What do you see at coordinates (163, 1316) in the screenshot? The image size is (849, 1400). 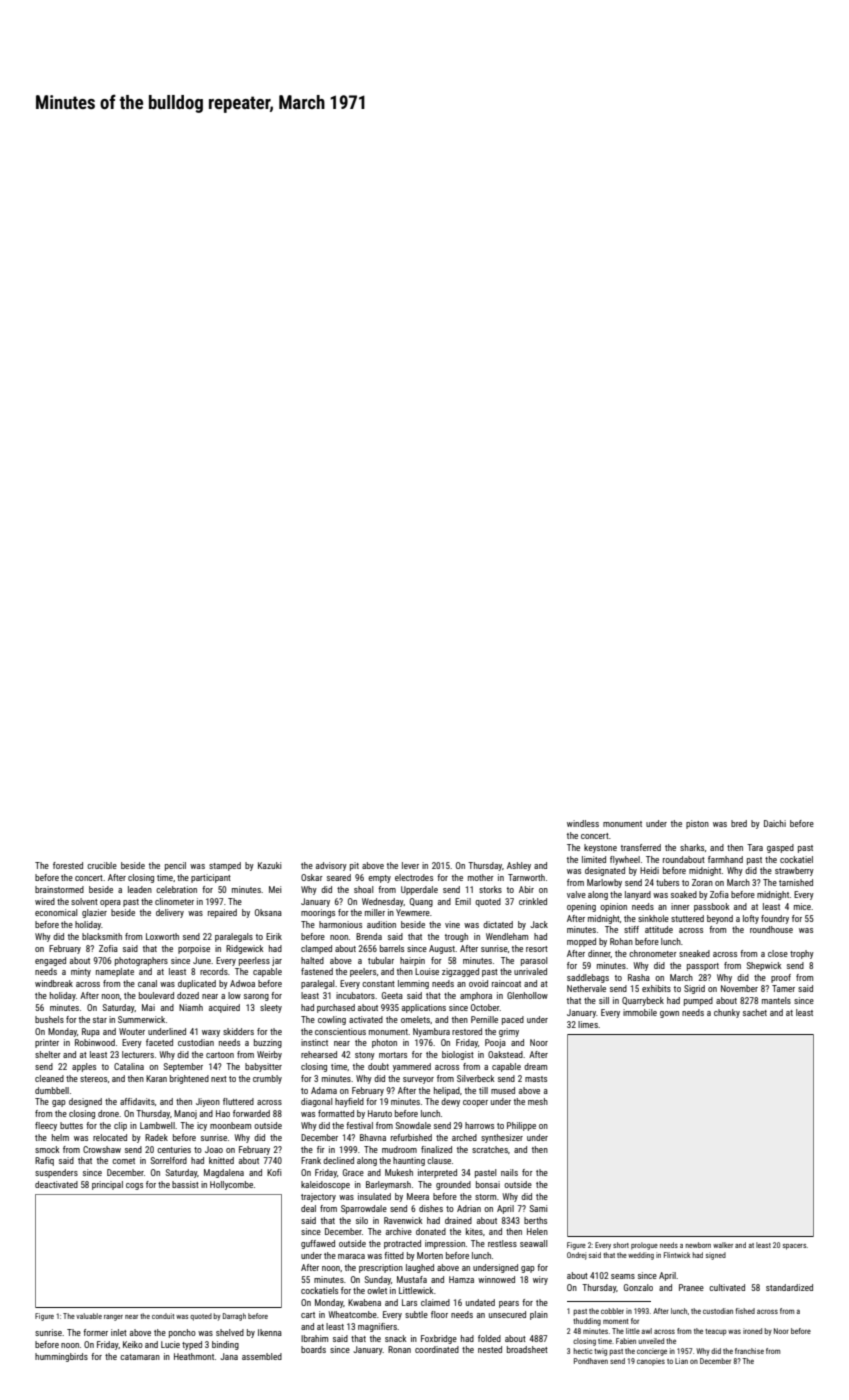 I see `conduit` at bounding box center [163, 1316].
